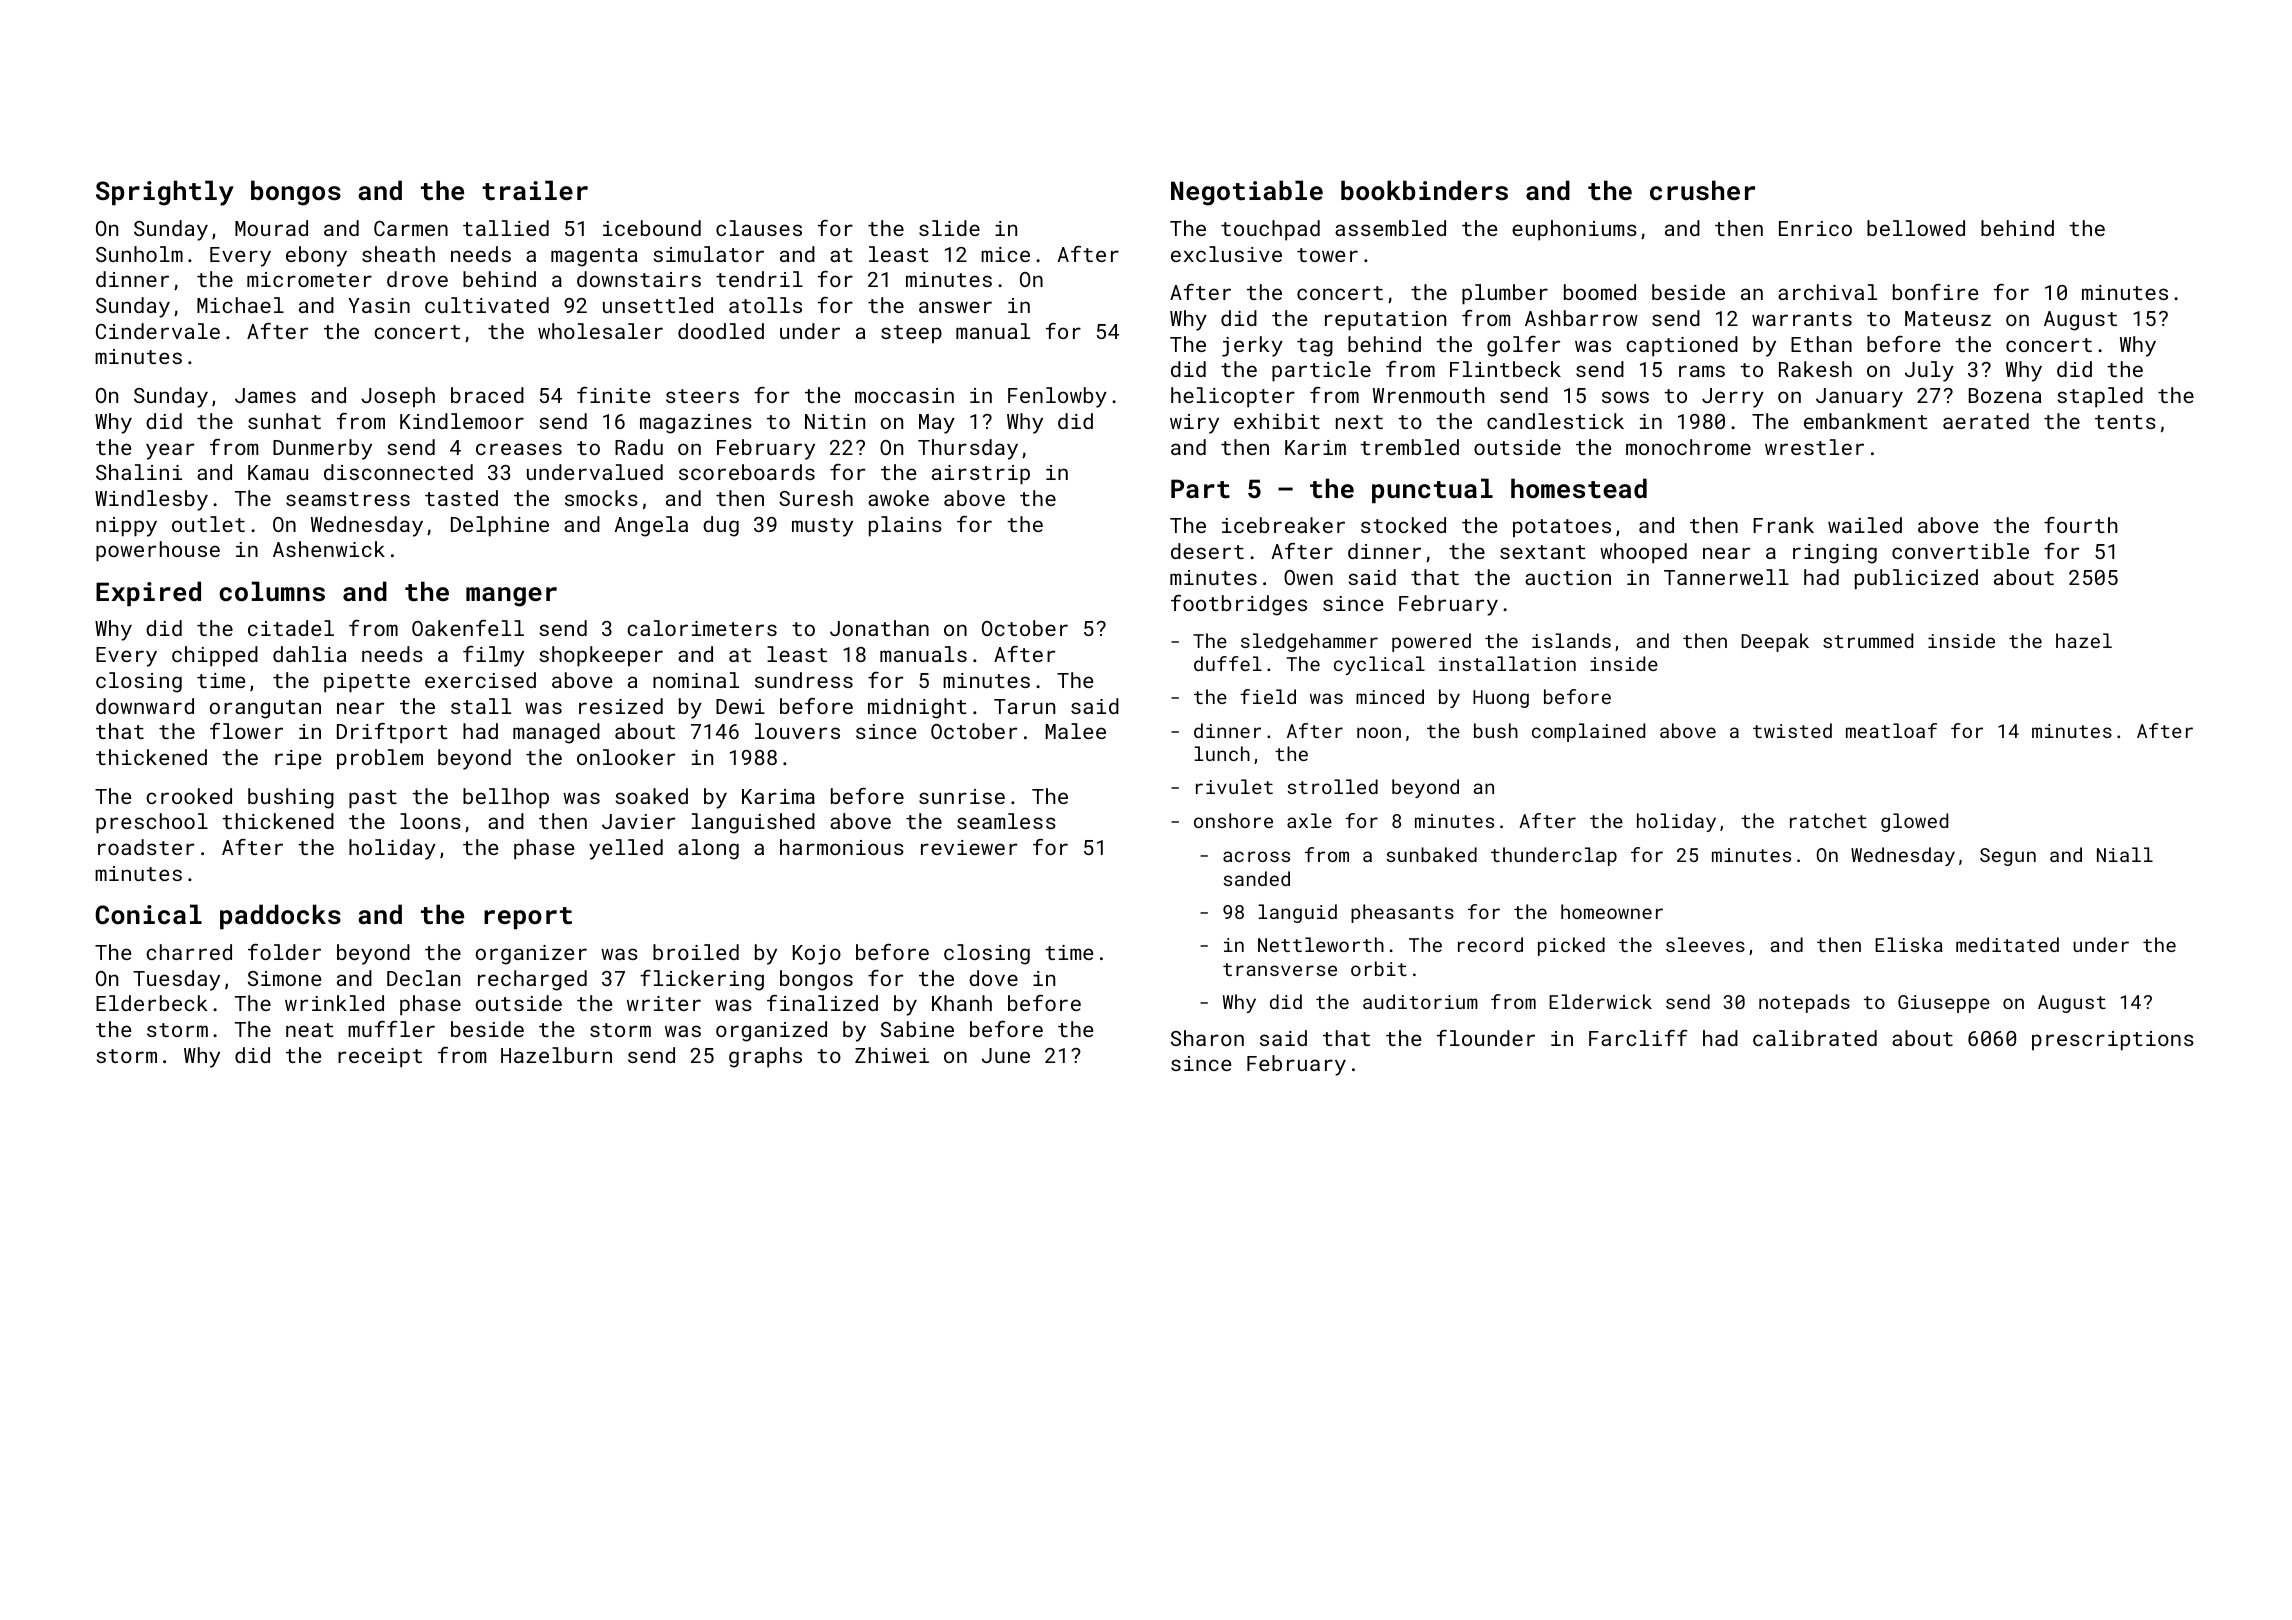  Describe the element at coordinates (139, 254) in the image. I see `Sunholm` at that location.
